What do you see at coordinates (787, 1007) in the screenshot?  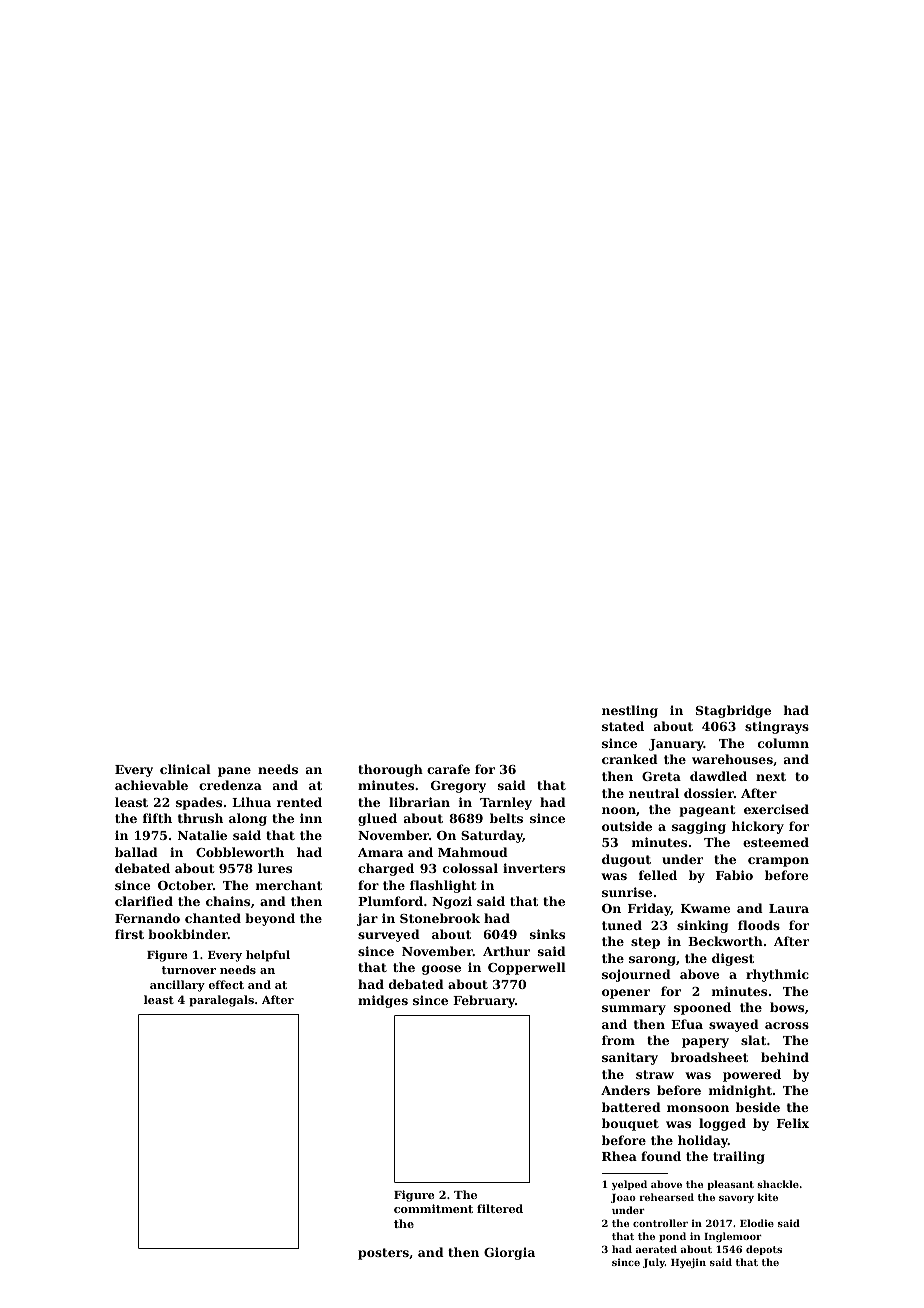 I see `bows` at bounding box center [787, 1007].
